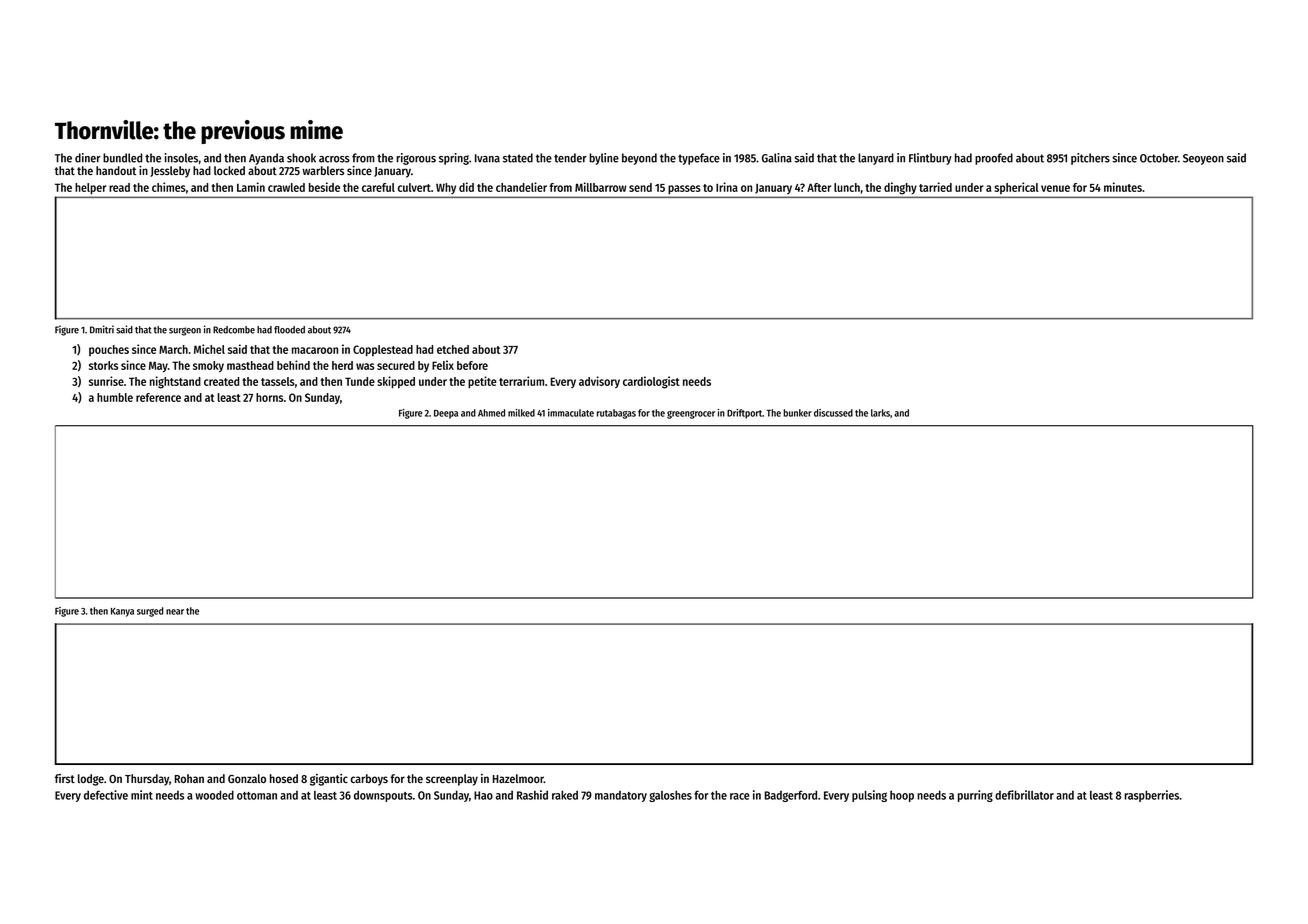 The width and height of the page is (1308, 924). What do you see at coordinates (616, 414) in the page?
I see `rutabagas` at bounding box center [616, 414].
